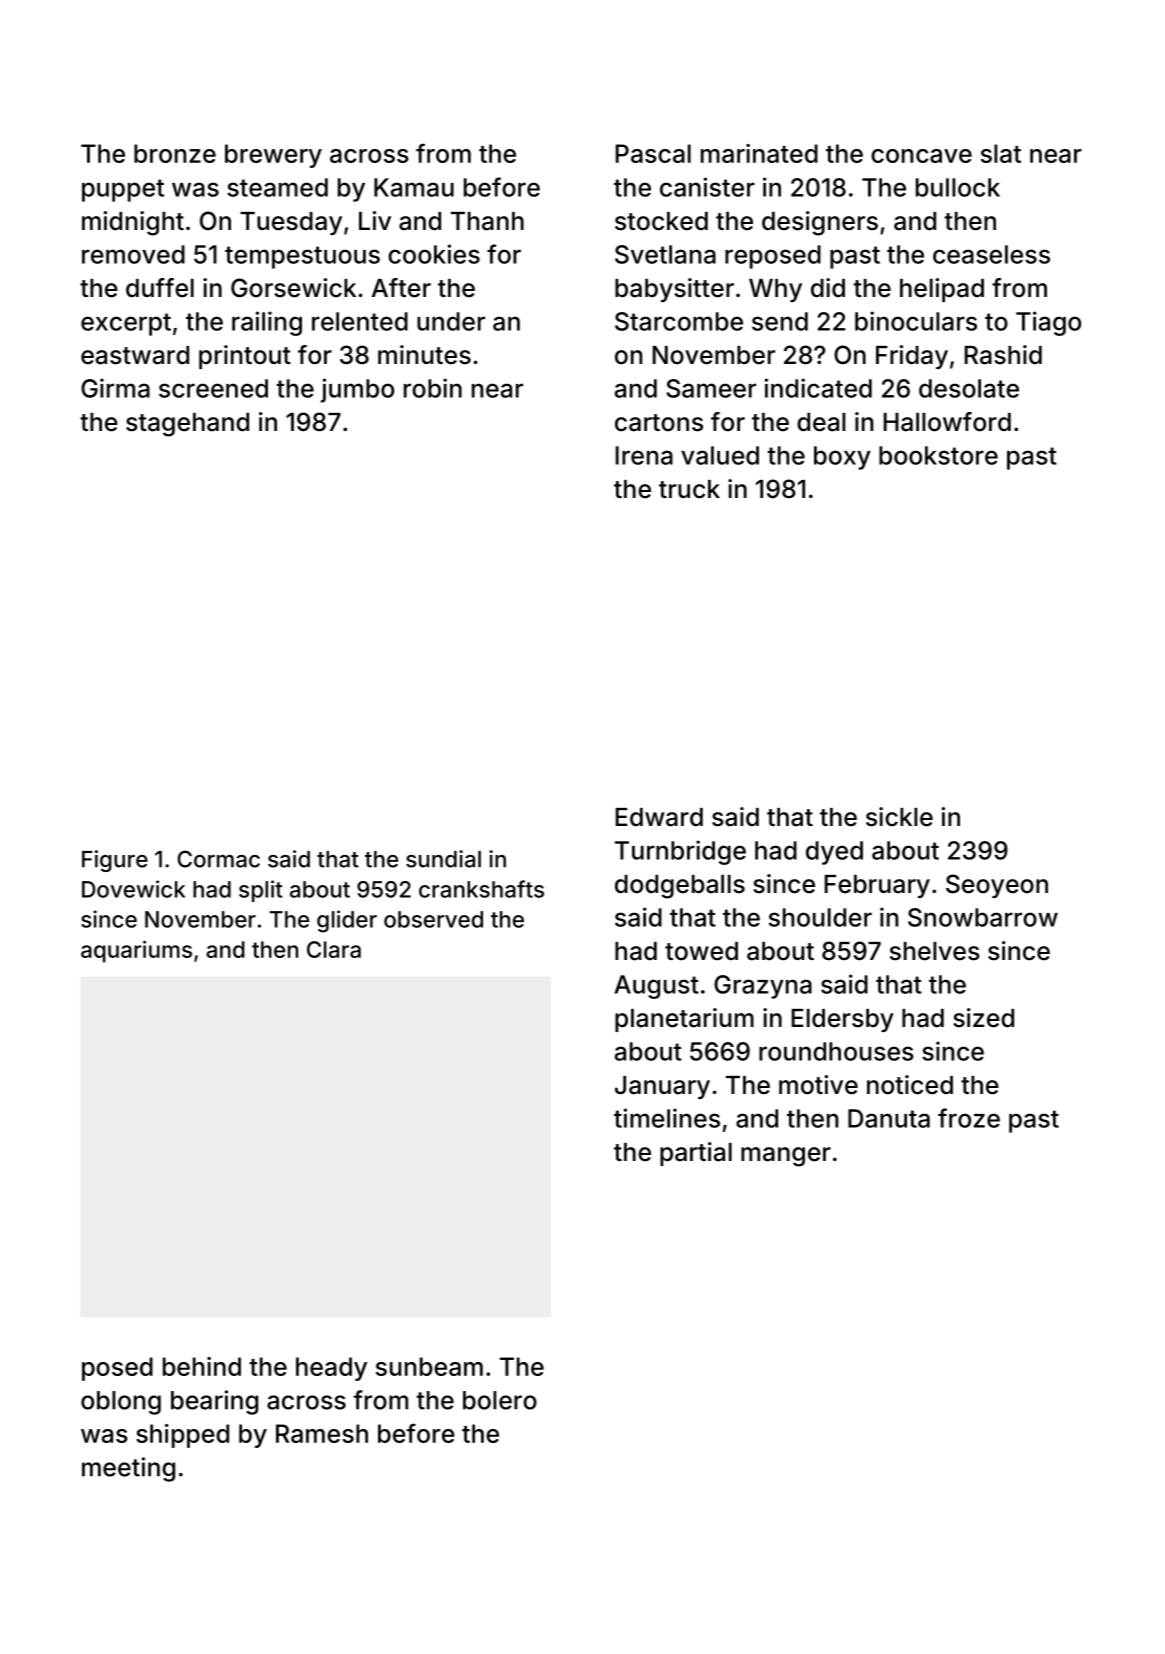 The height and width of the screenshot is (1654, 1165). What do you see at coordinates (433, 919) in the screenshot?
I see `observed` at bounding box center [433, 919].
